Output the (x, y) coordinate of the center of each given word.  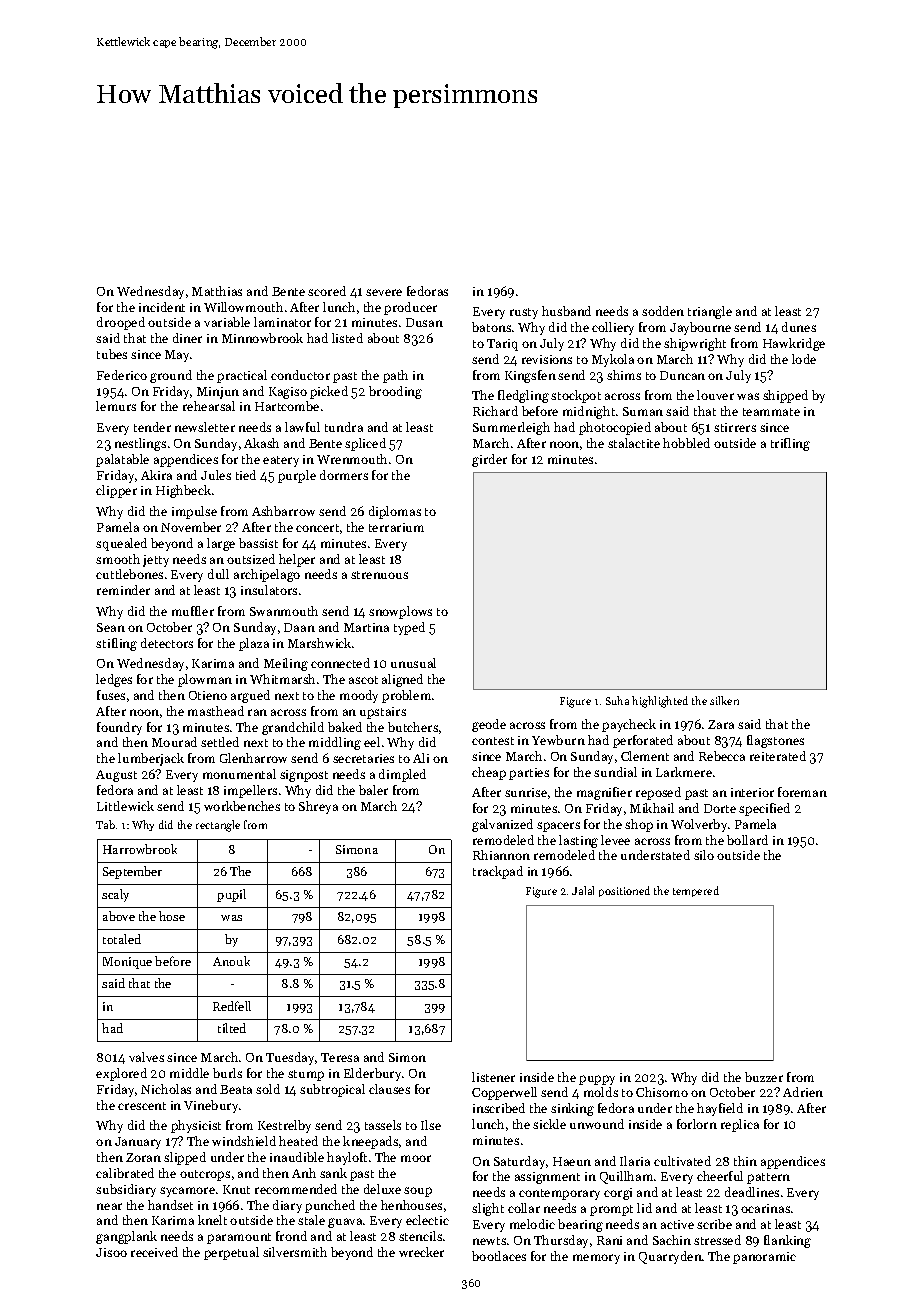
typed (409, 628)
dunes (799, 327)
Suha (617, 700)
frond (291, 1236)
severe (384, 292)
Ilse (431, 1125)
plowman (205, 680)
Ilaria (635, 1161)
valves (146, 1057)
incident (162, 307)
